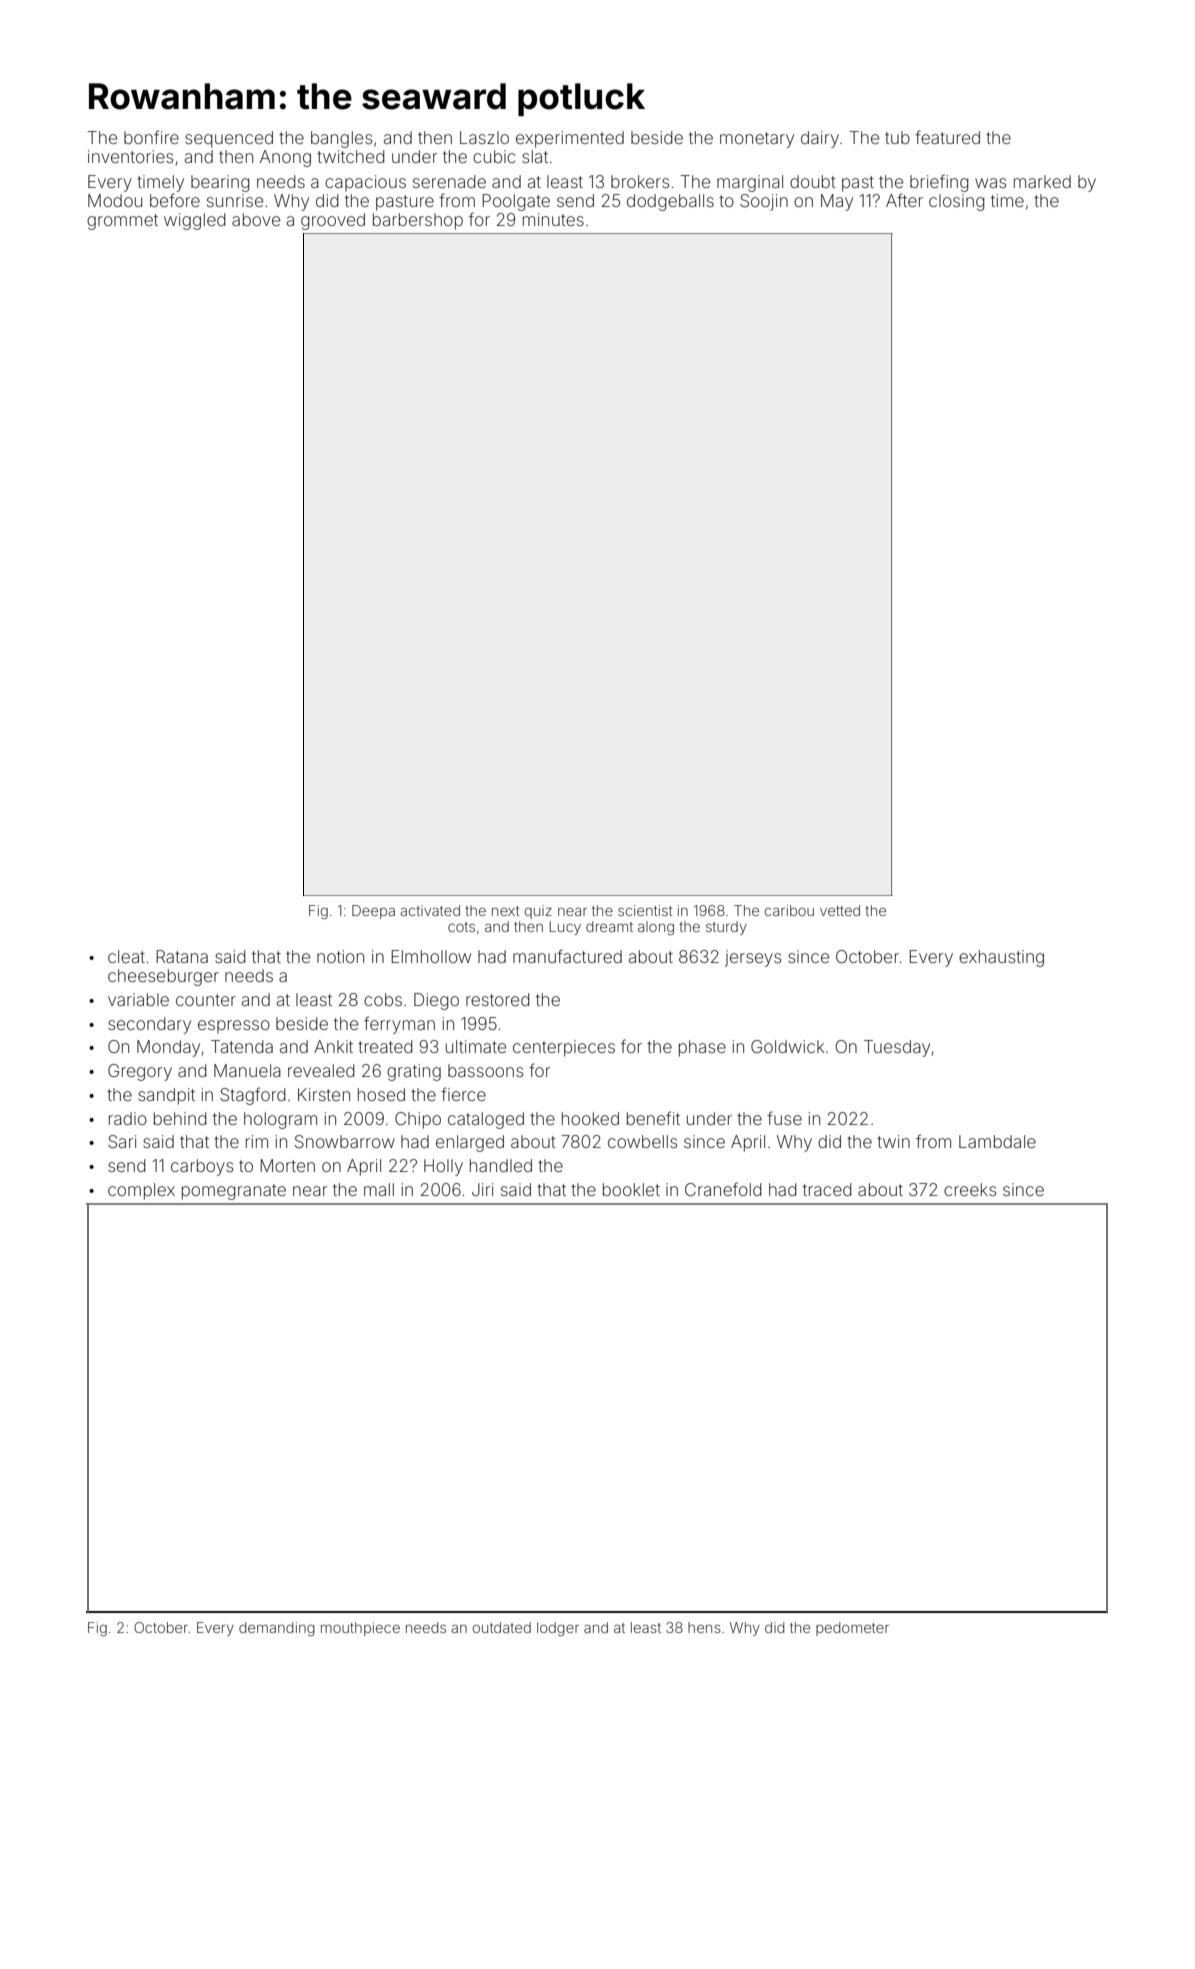 This page has height=1969, width=1195. Describe the element at coordinates (787, 1046) in the page. I see `Goldwick` at that location.
